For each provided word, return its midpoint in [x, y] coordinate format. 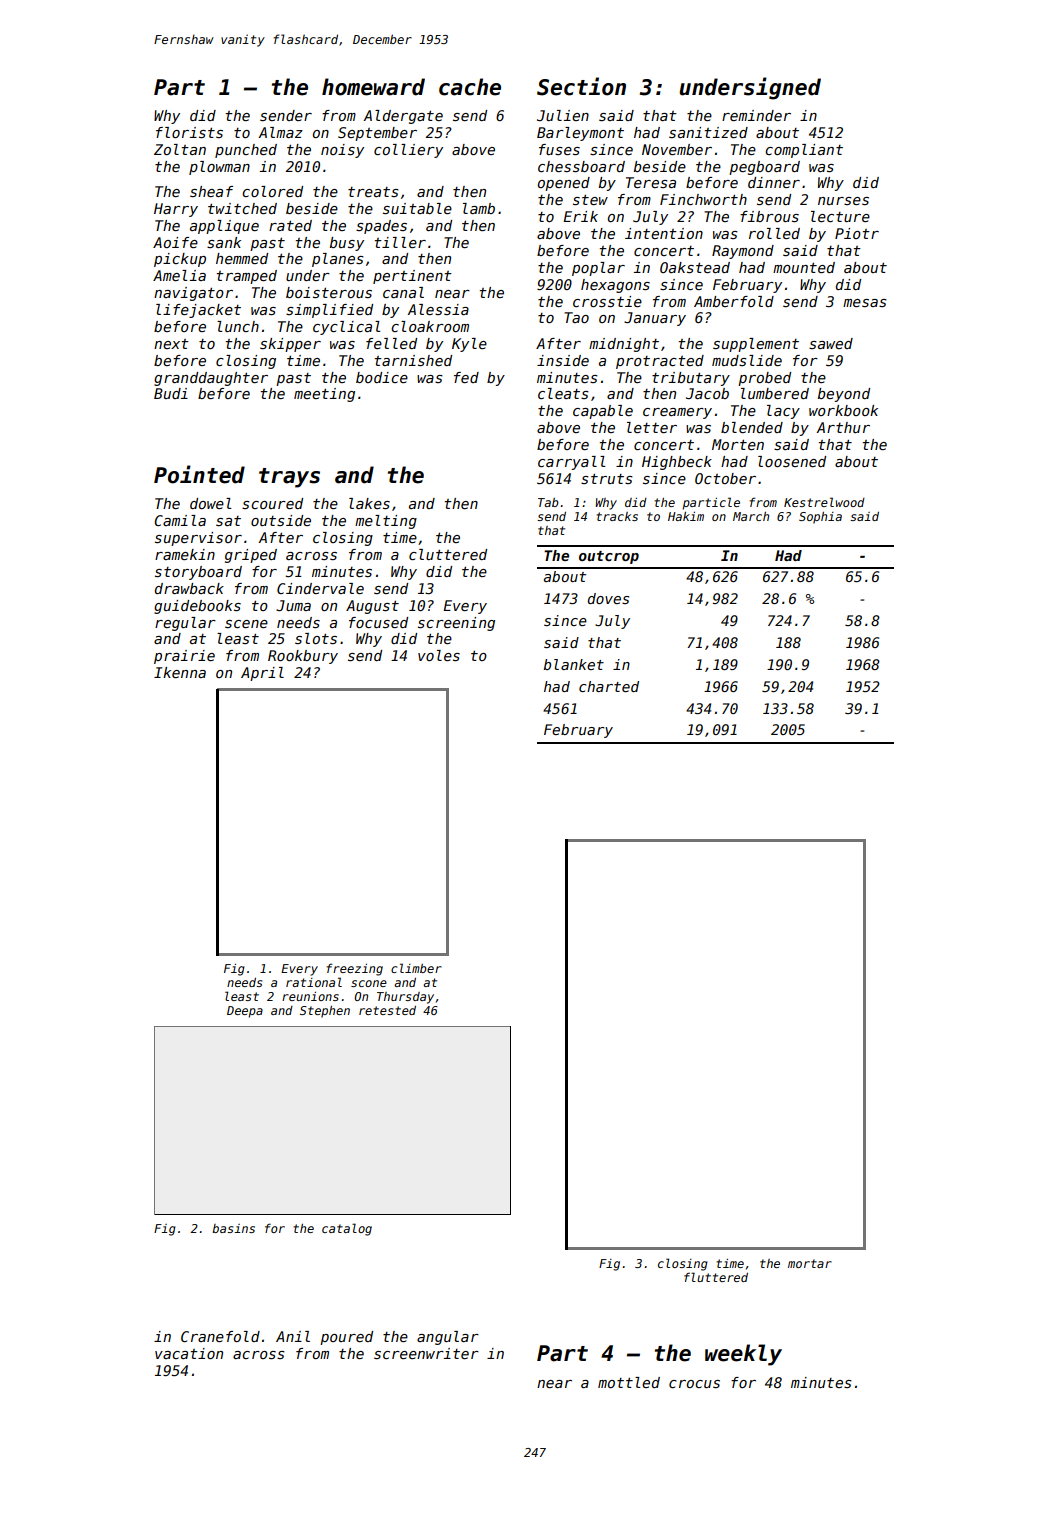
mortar [810, 1263]
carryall [571, 463]
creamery [677, 413]
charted [609, 686]
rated [290, 225]
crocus [694, 1384]
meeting [324, 395]
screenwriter [426, 1353]
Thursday [405, 998]
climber [416, 968]
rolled [774, 233]
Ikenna [180, 672]
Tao [576, 317]
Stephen [325, 1012]
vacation [189, 1353]
